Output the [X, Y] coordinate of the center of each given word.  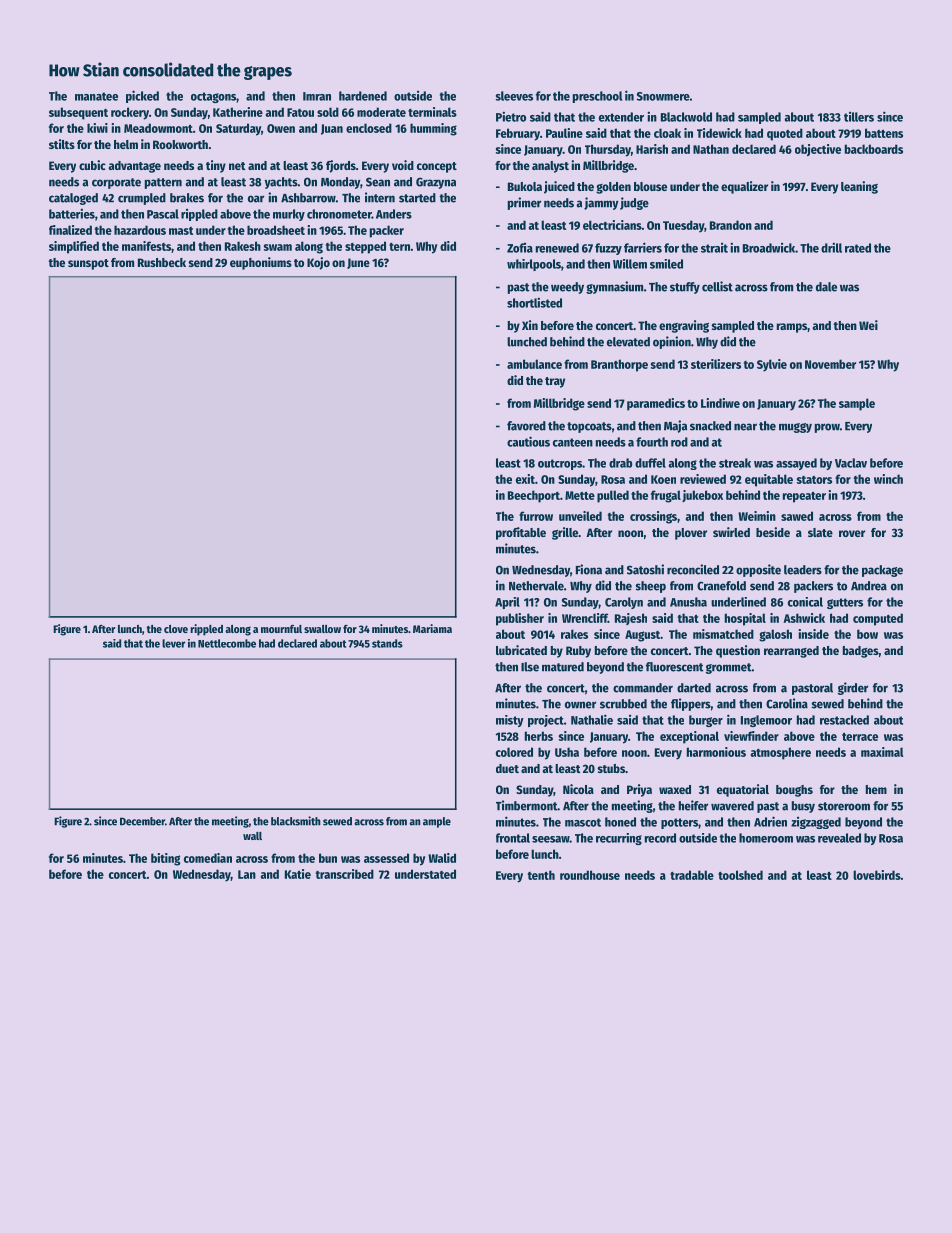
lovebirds [877, 875]
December [142, 821]
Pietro [511, 116]
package [882, 571]
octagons [213, 97]
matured [563, 667]
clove [176, 629]
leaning [859, 187]
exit [525, 479]
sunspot [88, 264]
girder [853, 688]
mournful [281, 629]
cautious [528, 441]
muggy [795, 428]
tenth [541, 875]
